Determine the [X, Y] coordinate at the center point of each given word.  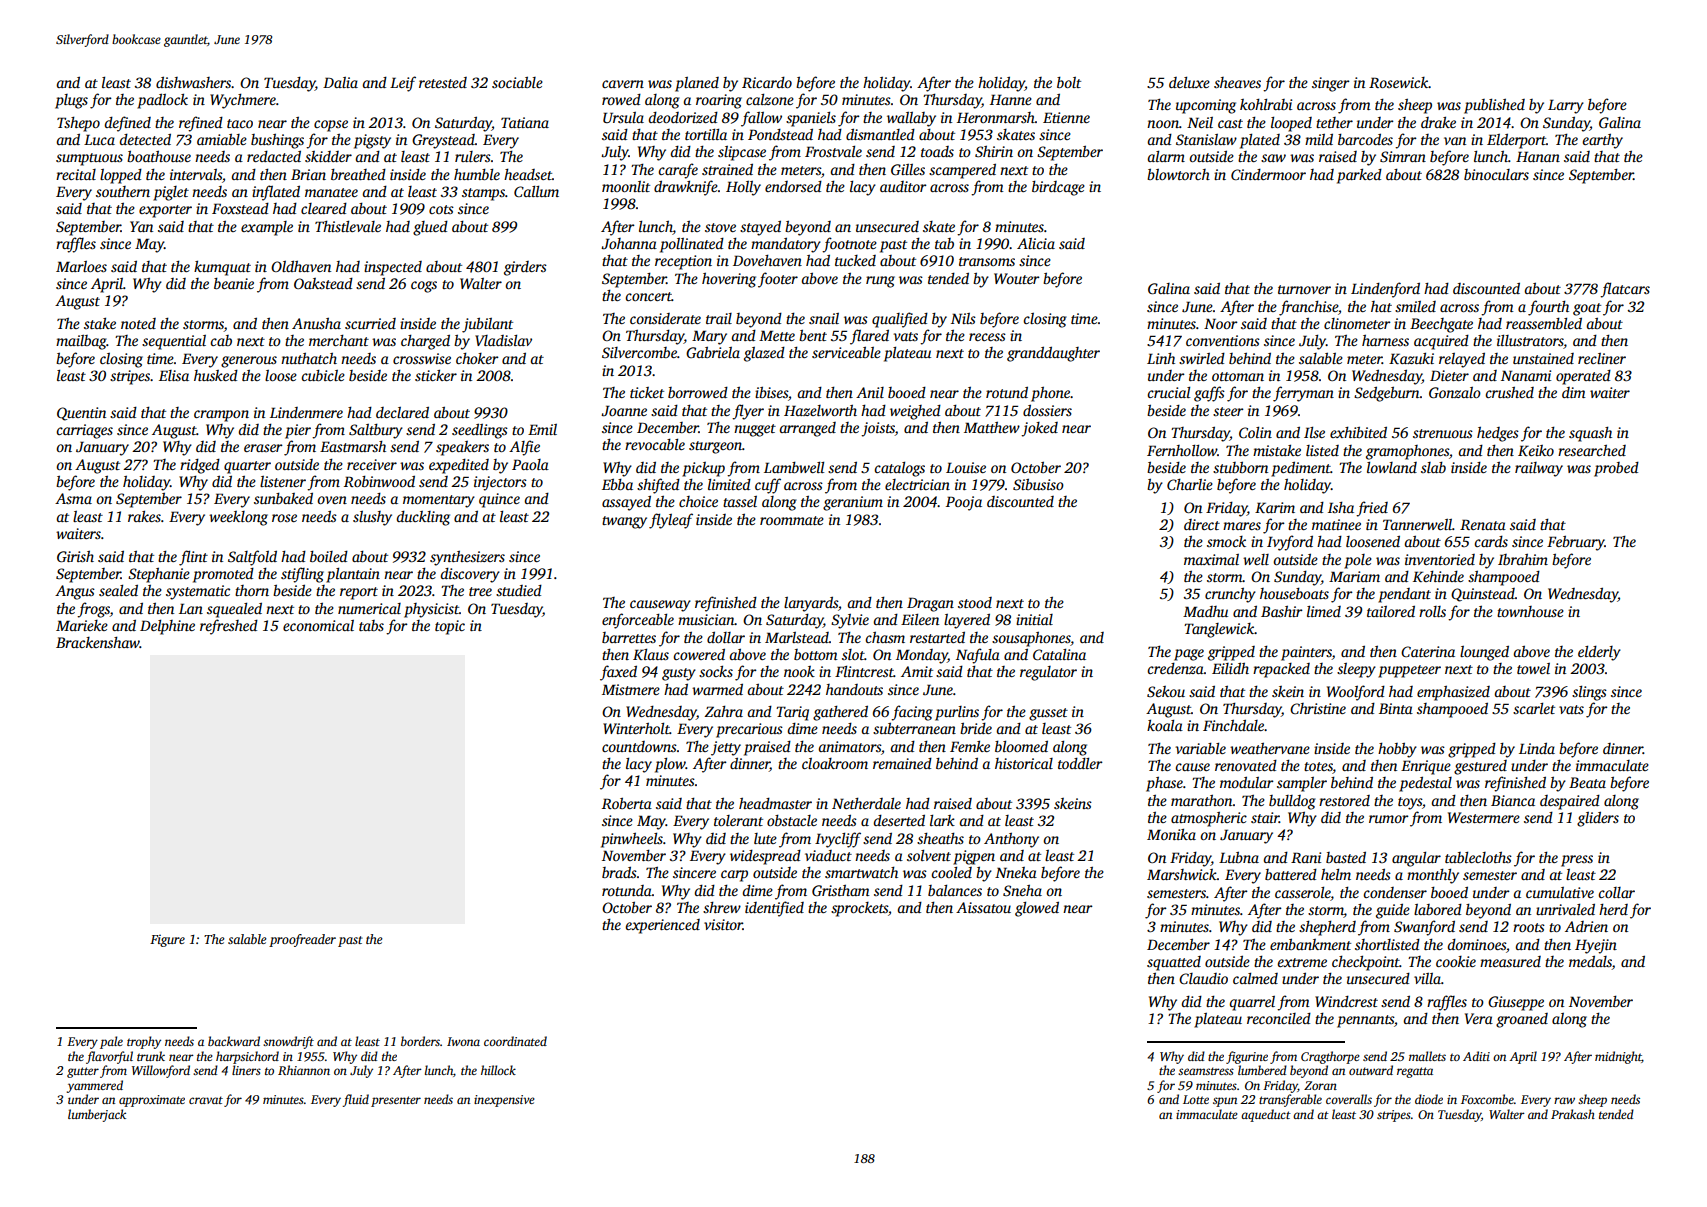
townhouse [1530, 611]
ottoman [1238, 376]
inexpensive [504, 1101]
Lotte [1196, 1099]
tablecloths [1478, 857]
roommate [792, 520]
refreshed [229, 627]
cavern [623, 84]
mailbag [81, 342]
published [1494, 106]
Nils [963, 318]
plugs [71, 101]
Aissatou [983, 907]
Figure [167, 941]
